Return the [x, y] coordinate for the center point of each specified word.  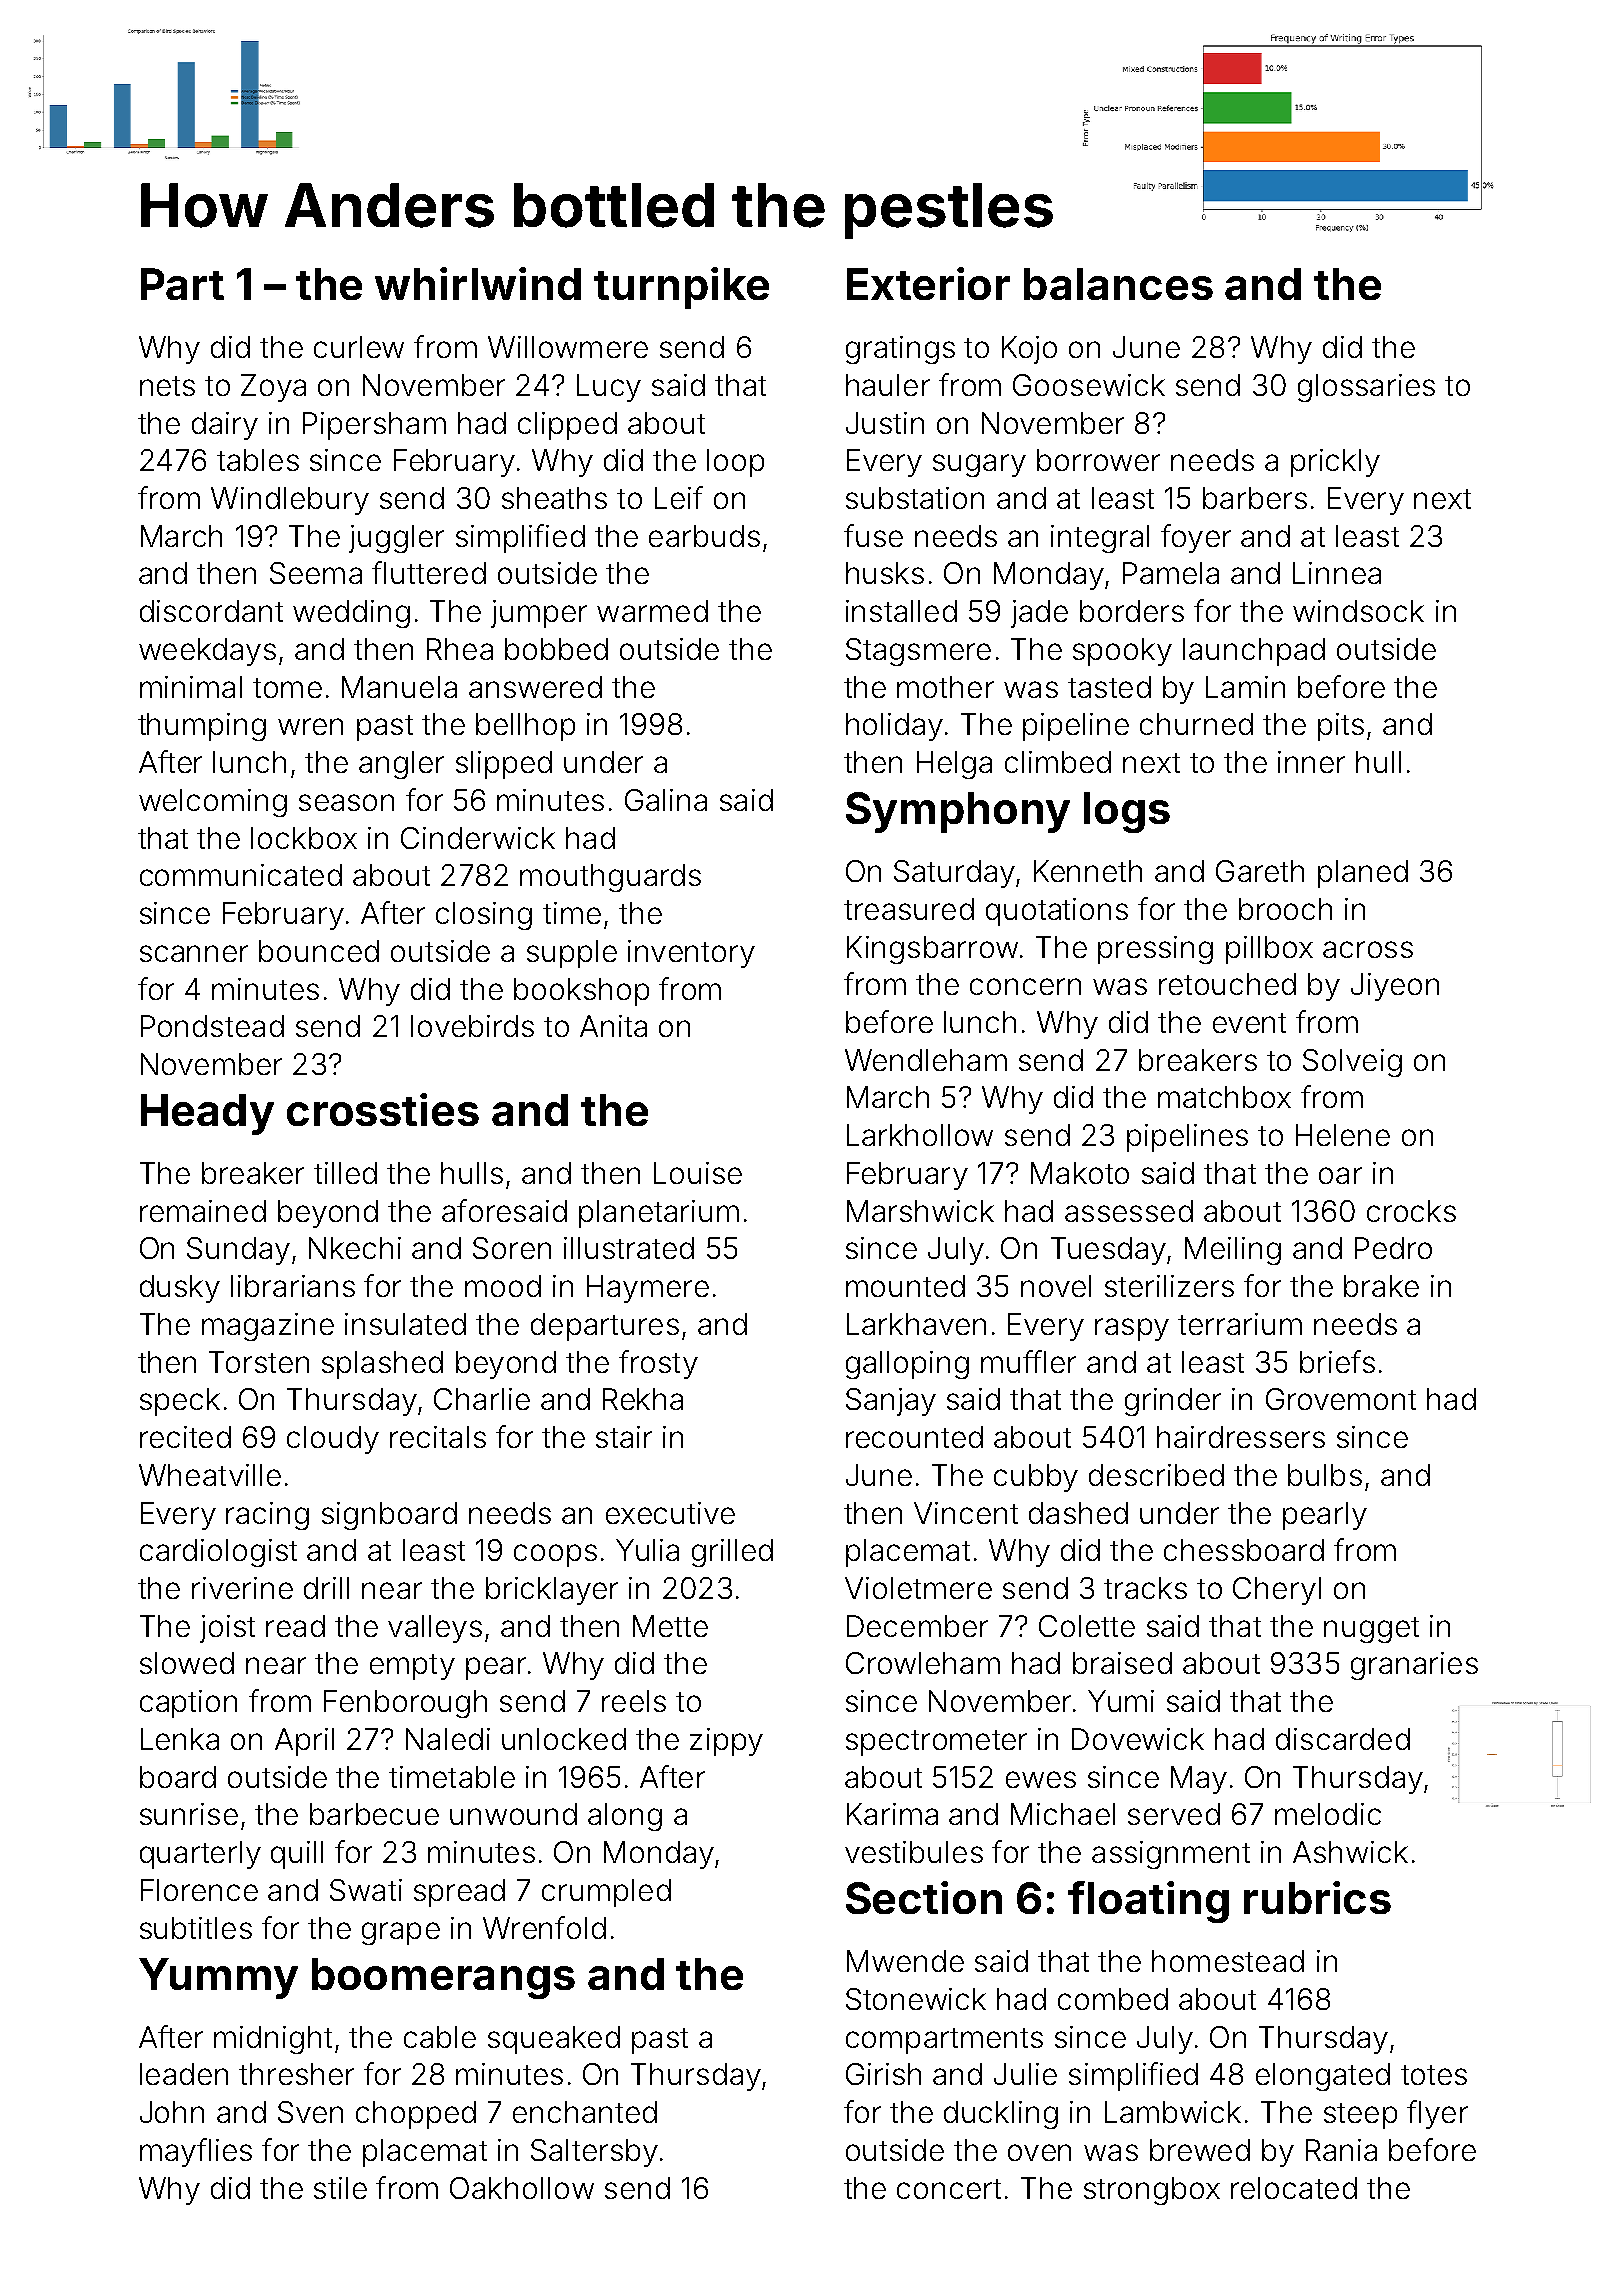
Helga [954, 765]
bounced [319, 951]
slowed [187, 1663]
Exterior [928, 283]
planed [1363, 874]
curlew [359, 347]
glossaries [1366, 388]
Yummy [218, 1978]
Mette [670, 1626]
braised [1122, 1663]
